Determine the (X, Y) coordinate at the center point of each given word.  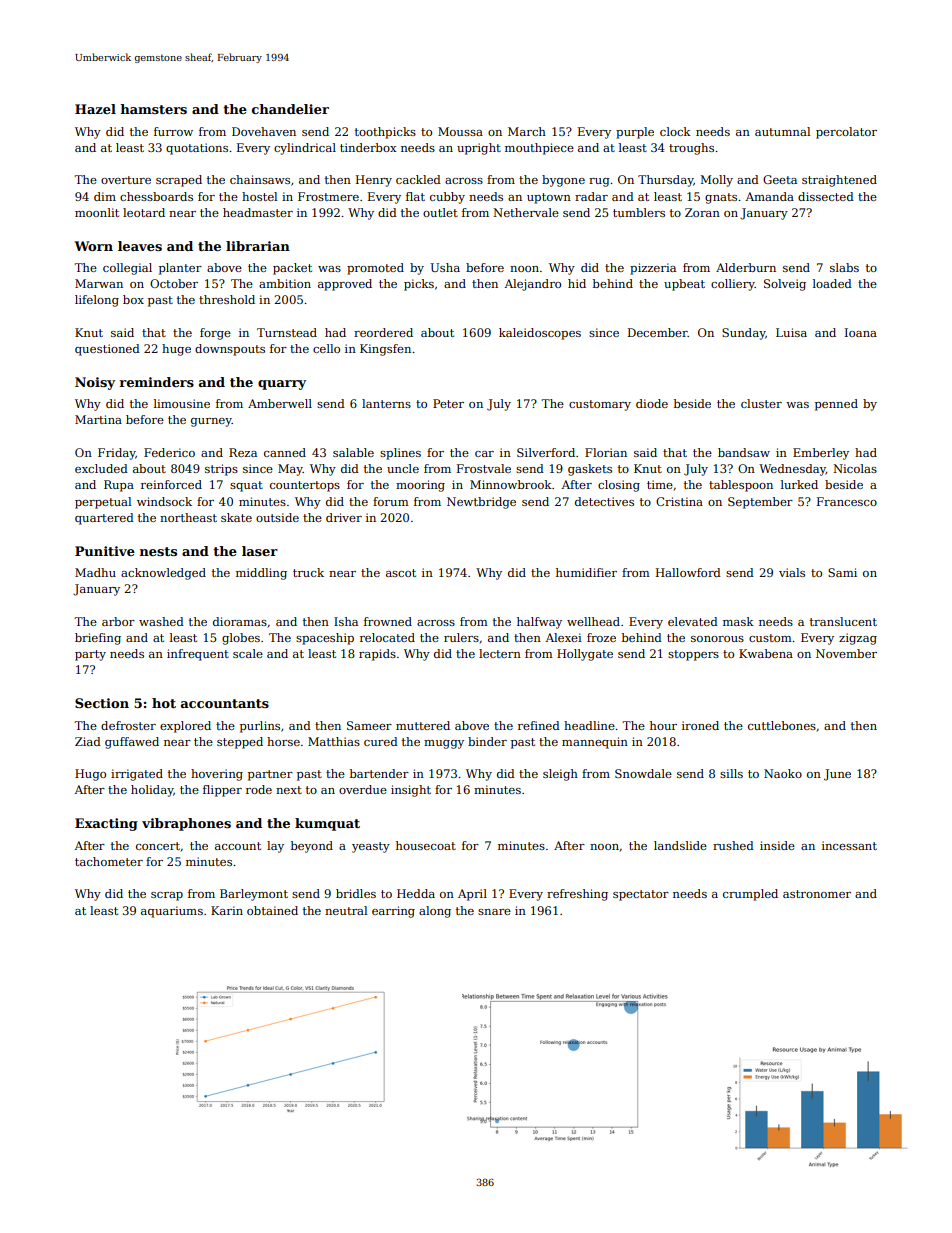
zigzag (858, 639)
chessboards (156, 196)
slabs (844, 267)
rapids (377, 655)
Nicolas (855, 468)
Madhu (95, 572)
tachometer (109, 861)
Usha (445, 267)
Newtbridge (481, 503)
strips (221, 470)
